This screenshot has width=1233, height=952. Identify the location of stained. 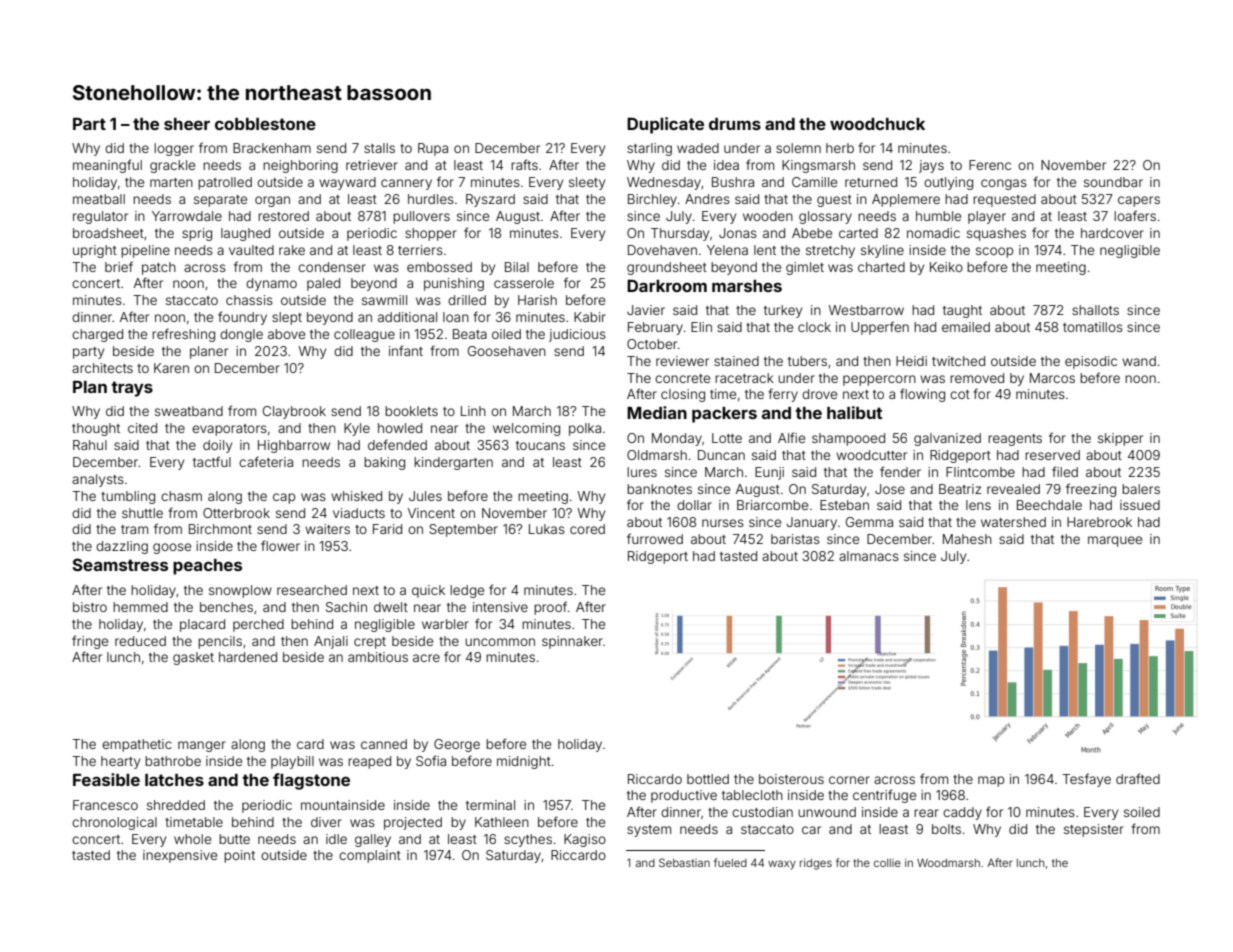
(736, 361).
